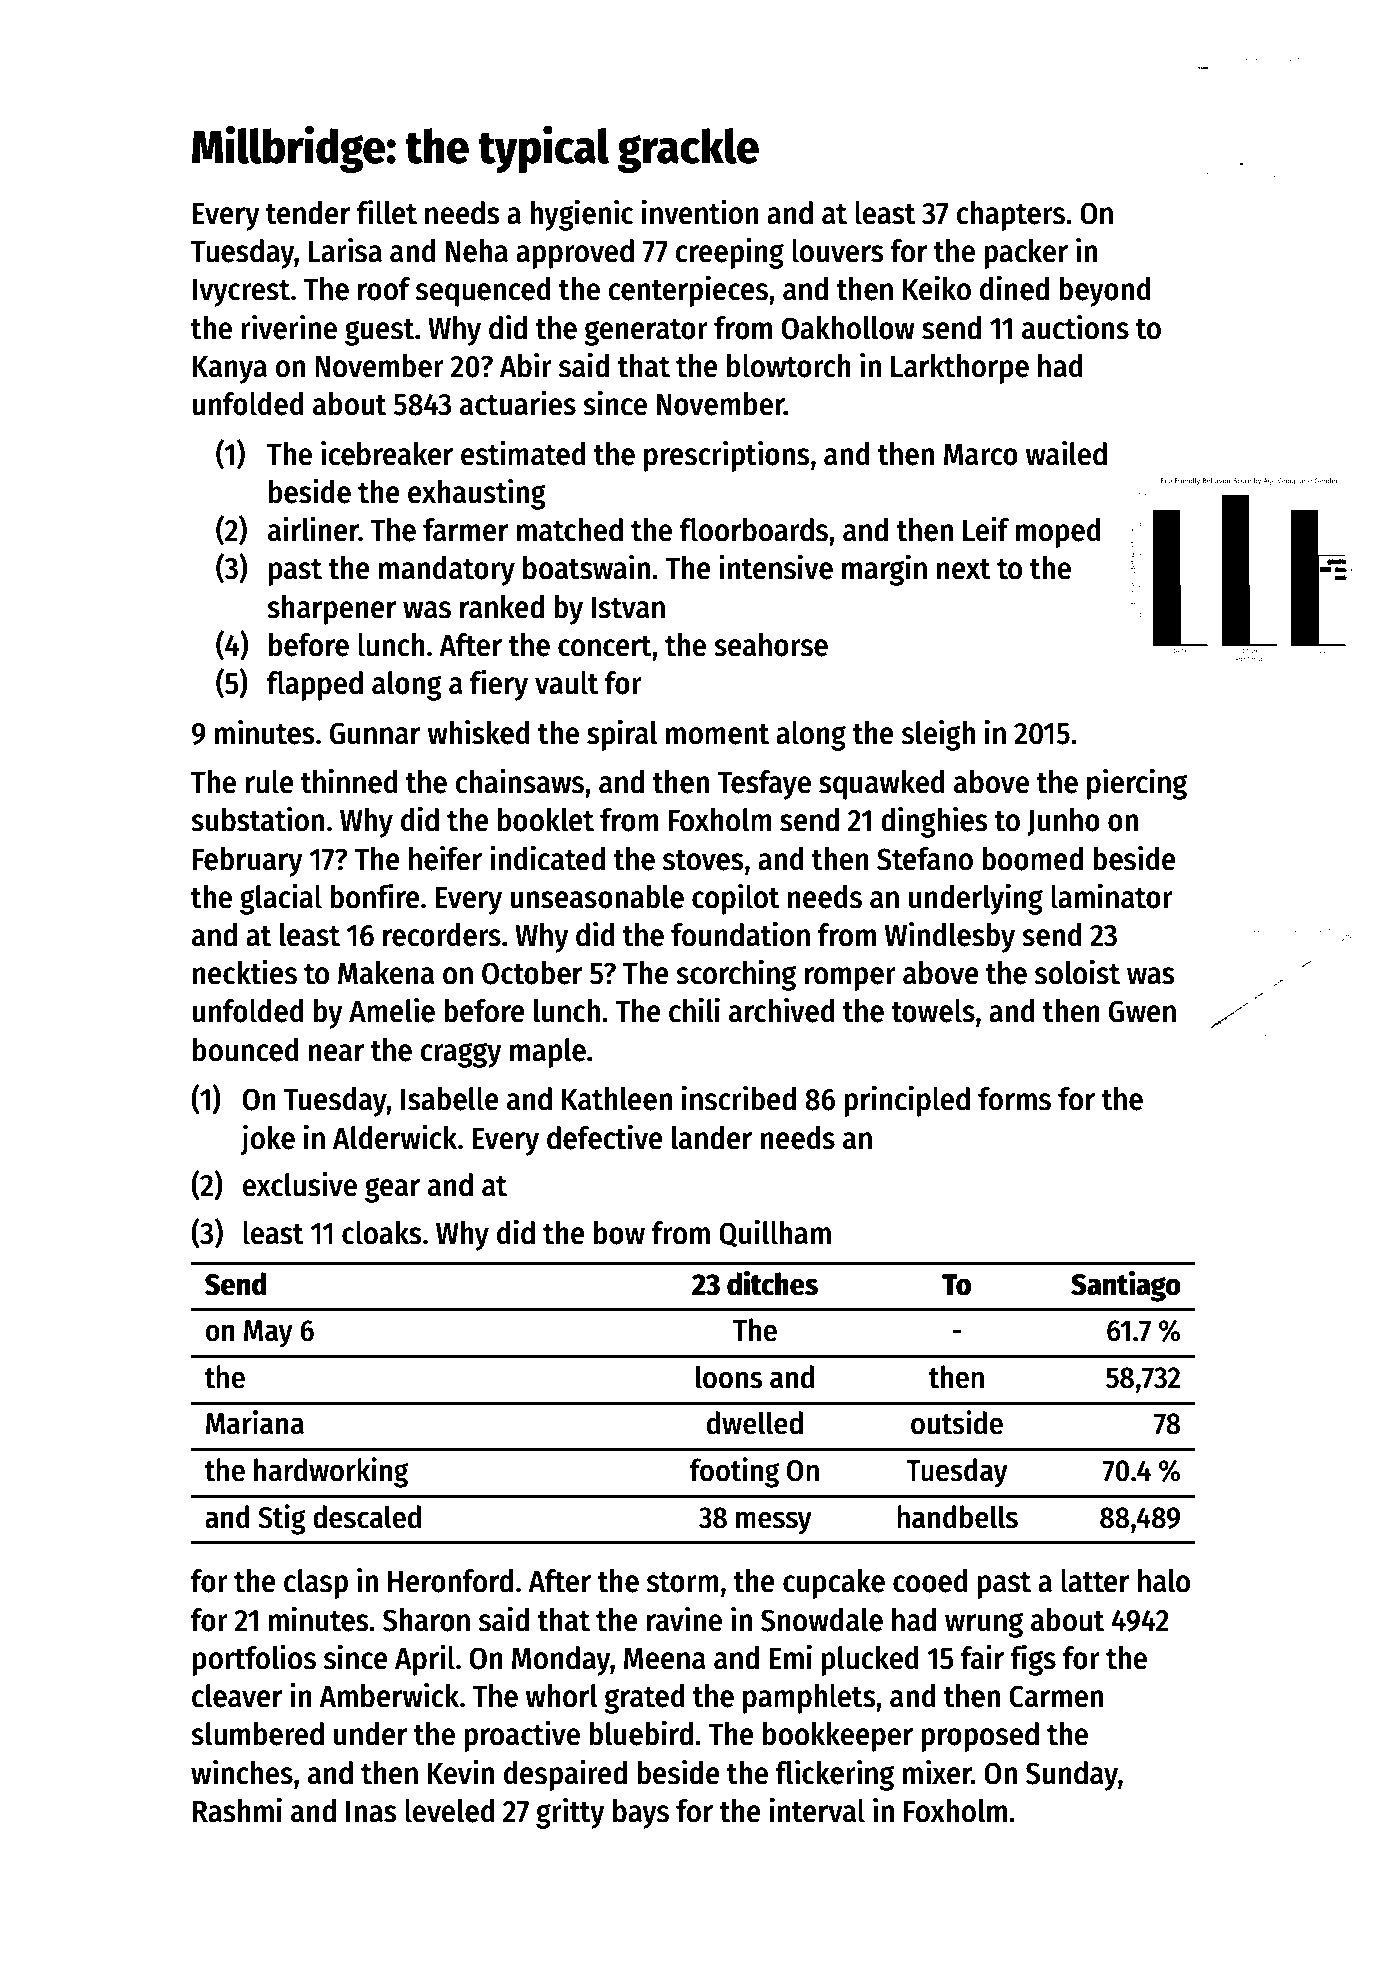 The width and height of the document is (1386, 1969). I want to click on beyond, so click(1105, 292).
